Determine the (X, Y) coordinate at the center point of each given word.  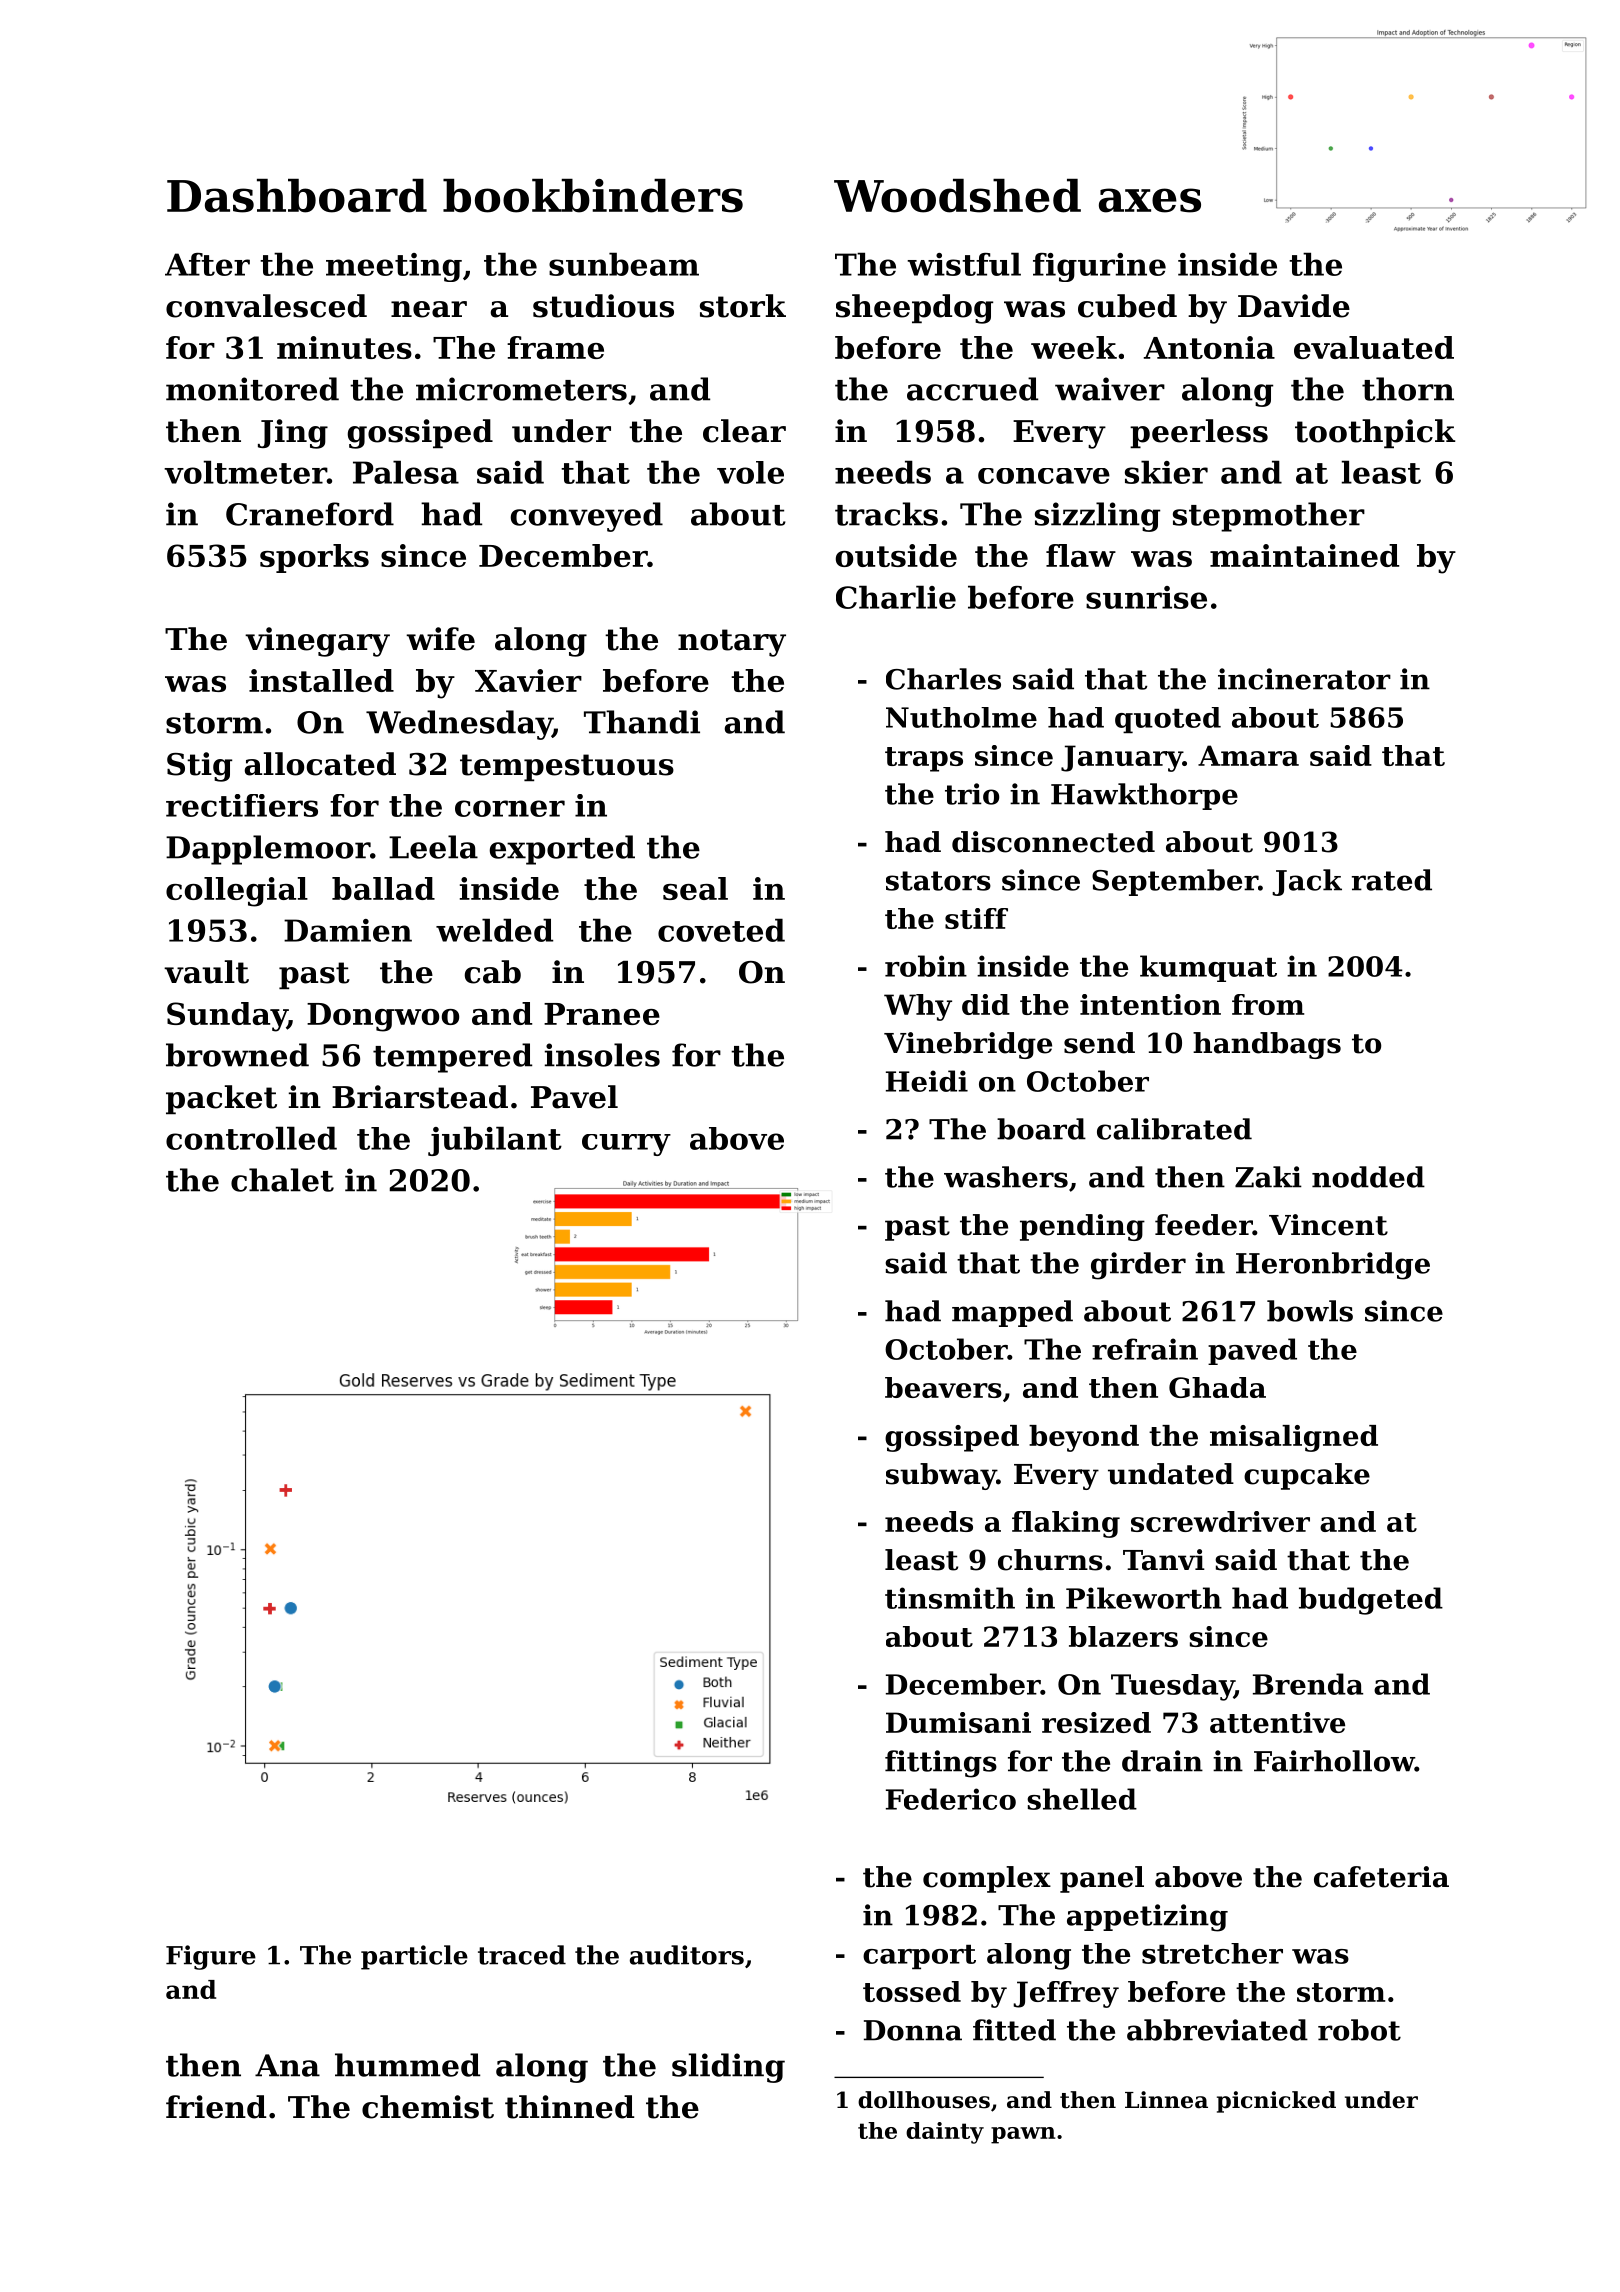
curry (626, 1145)
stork (743, 306)
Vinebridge (968, 1045)
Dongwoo (383, 1017)
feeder (1204, 1225)
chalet (282, 1180)
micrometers (521, 389)
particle (414, 1957)
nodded (1368, 1177)
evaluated (1374, 347)
